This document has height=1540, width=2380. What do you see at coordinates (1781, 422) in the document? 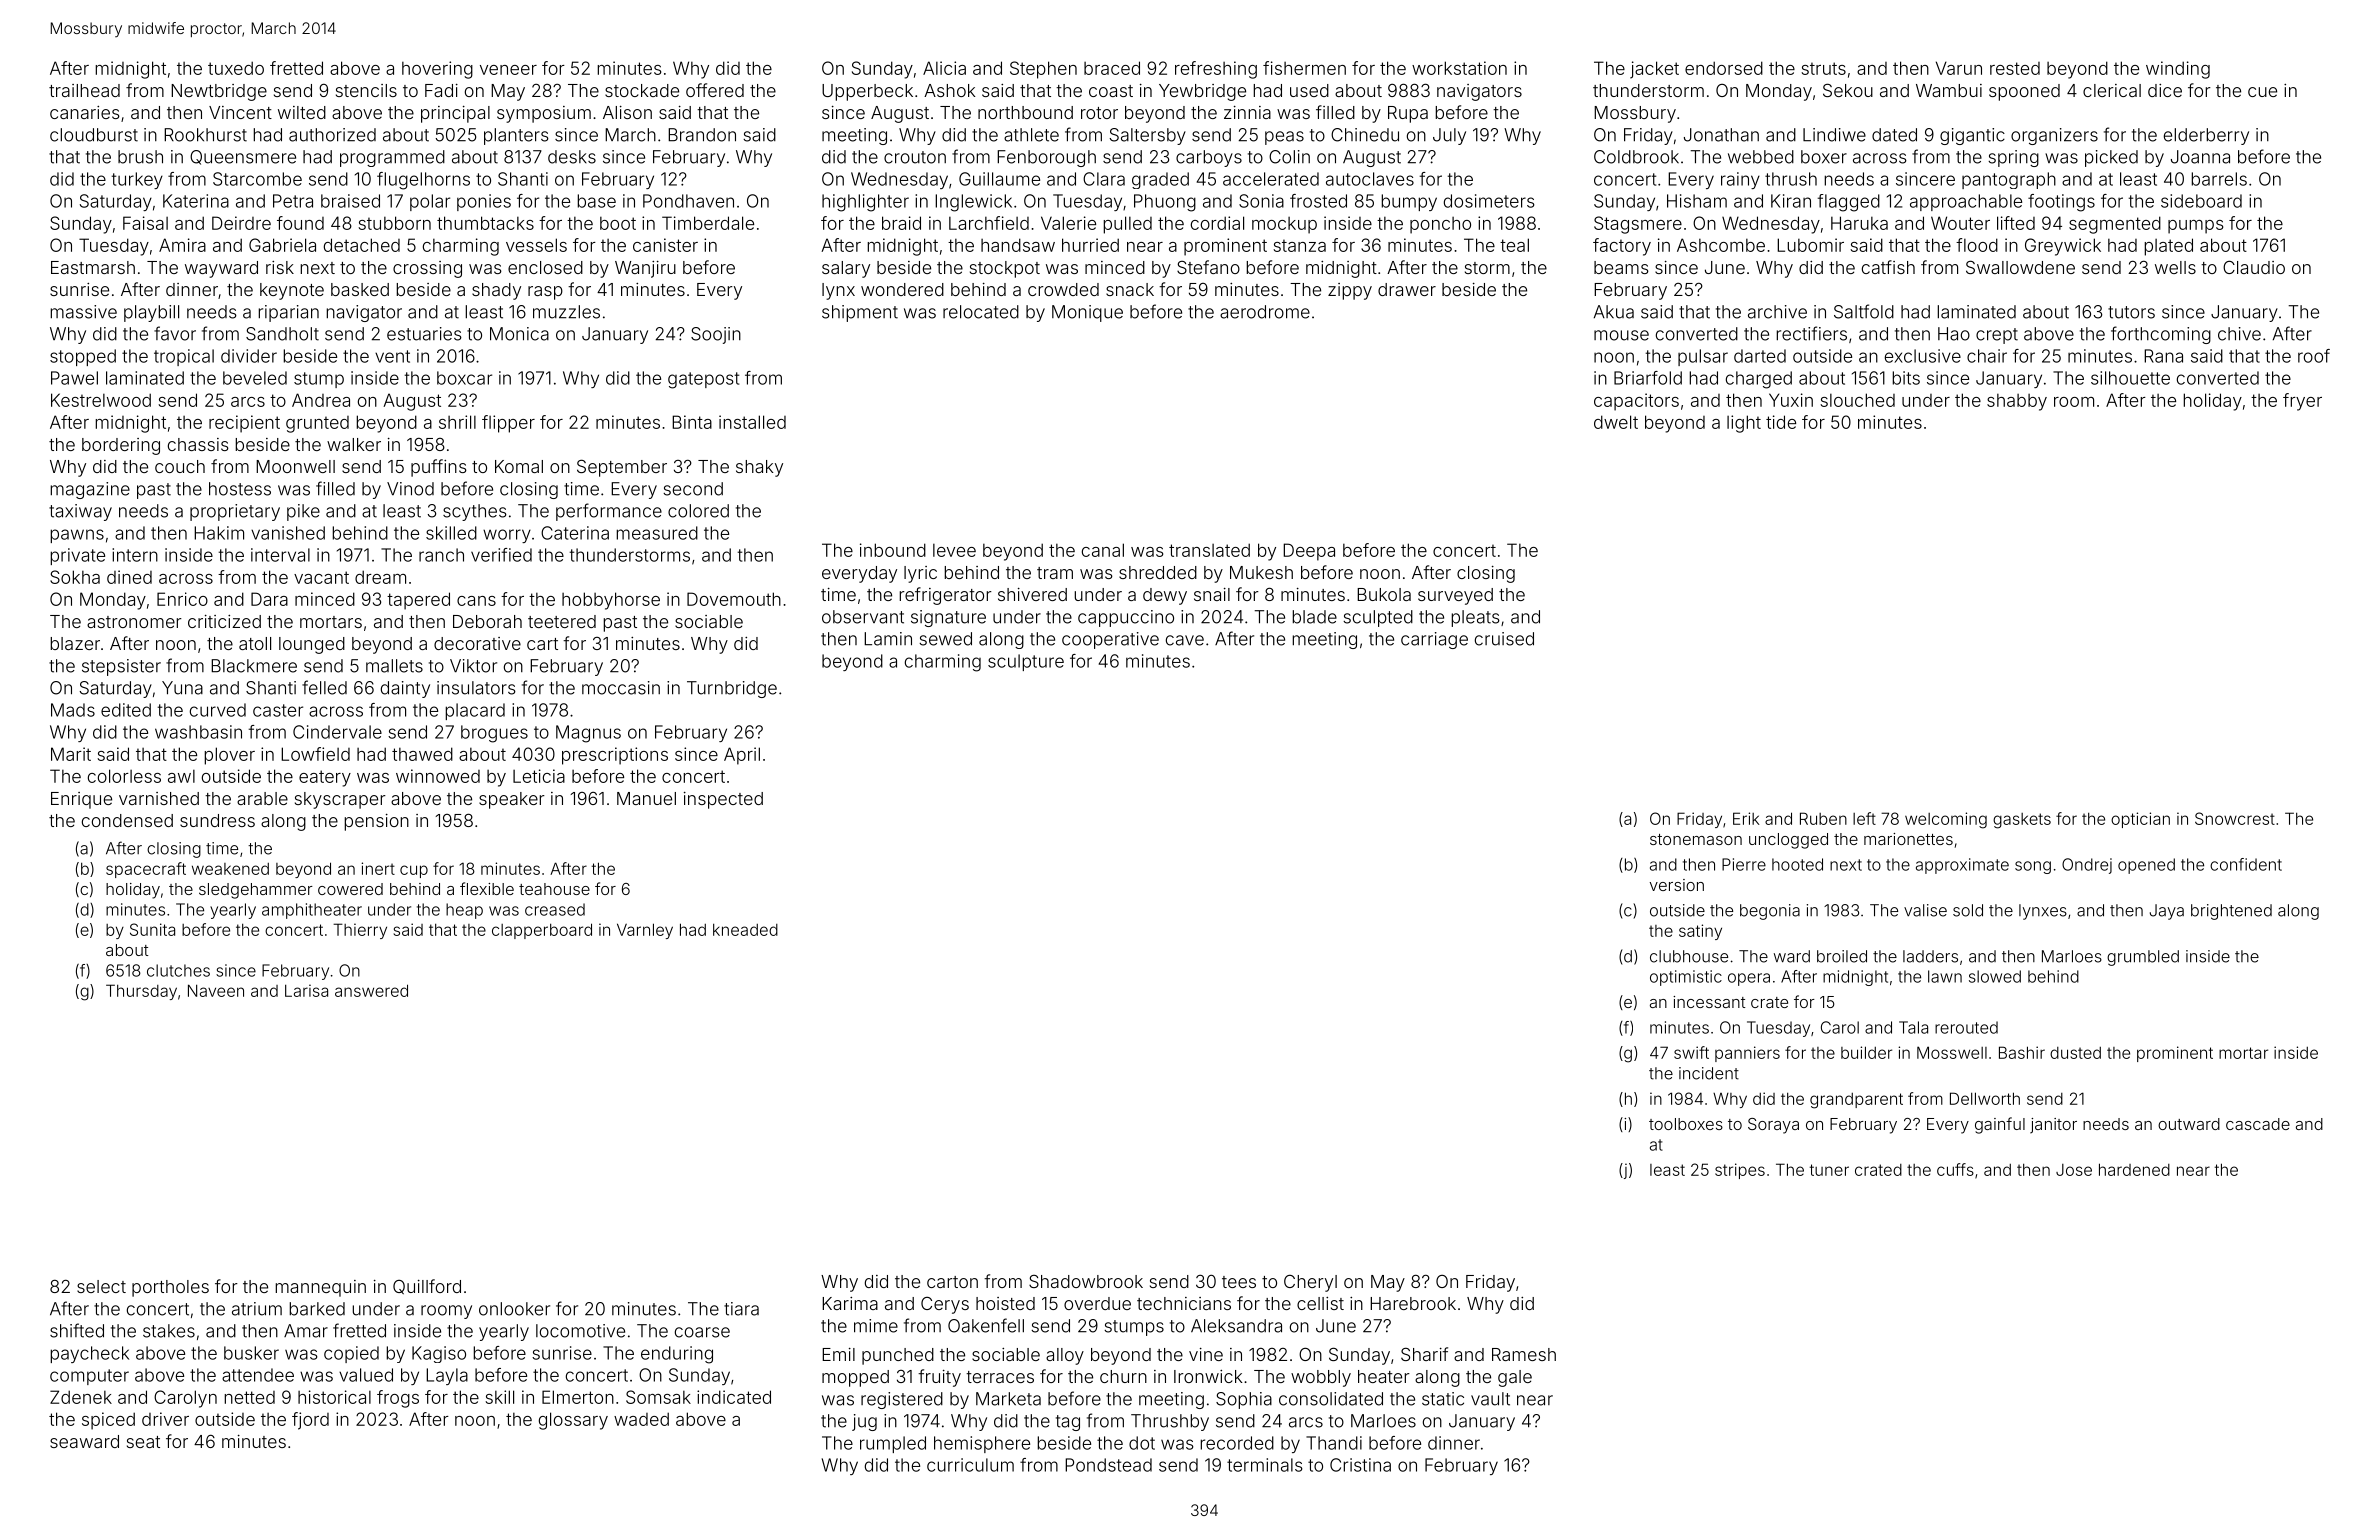
I see `tide` at bounding box center [1781, 422].
